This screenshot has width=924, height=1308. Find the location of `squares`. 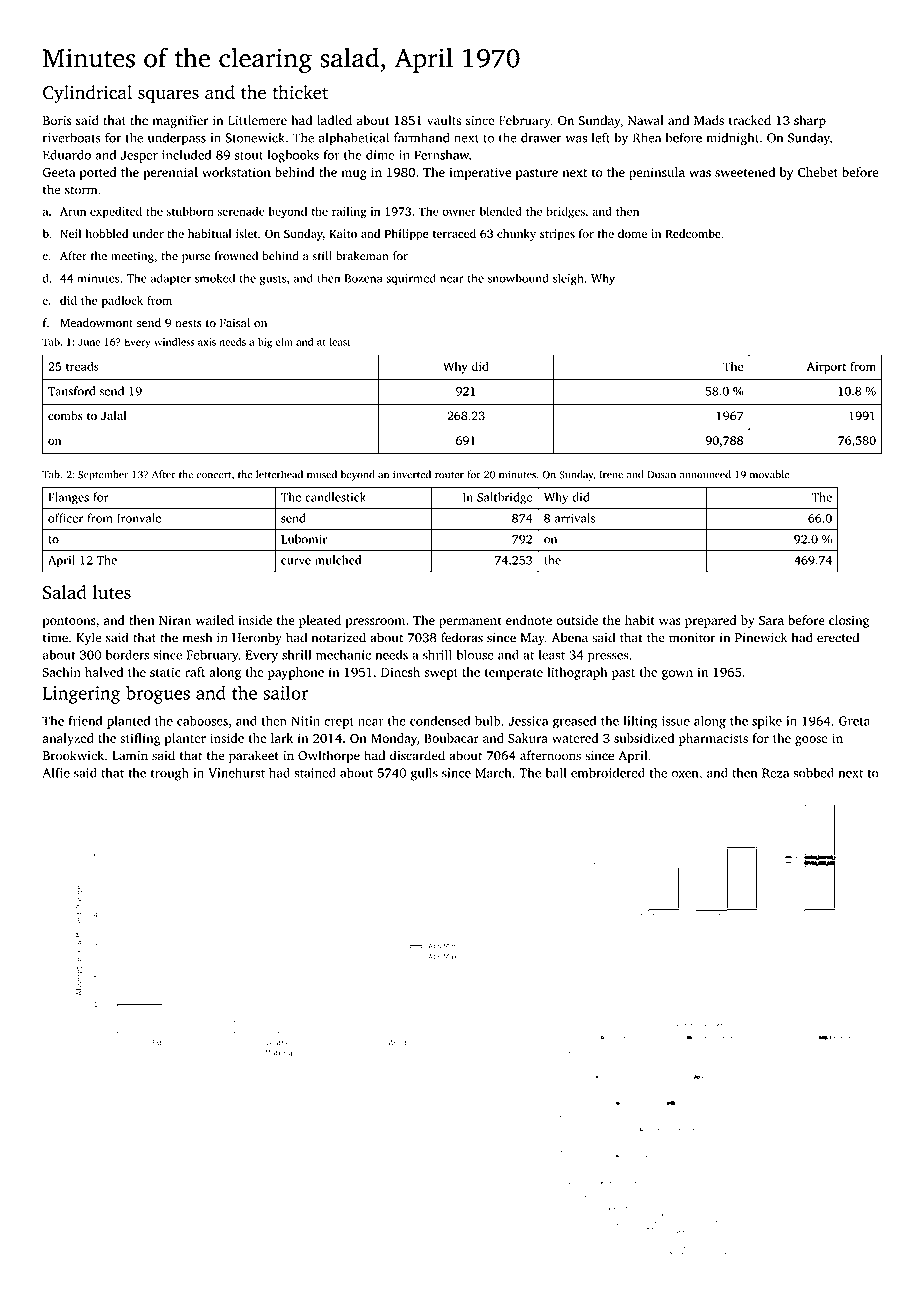

squares is located at coordinates (168, 96).
